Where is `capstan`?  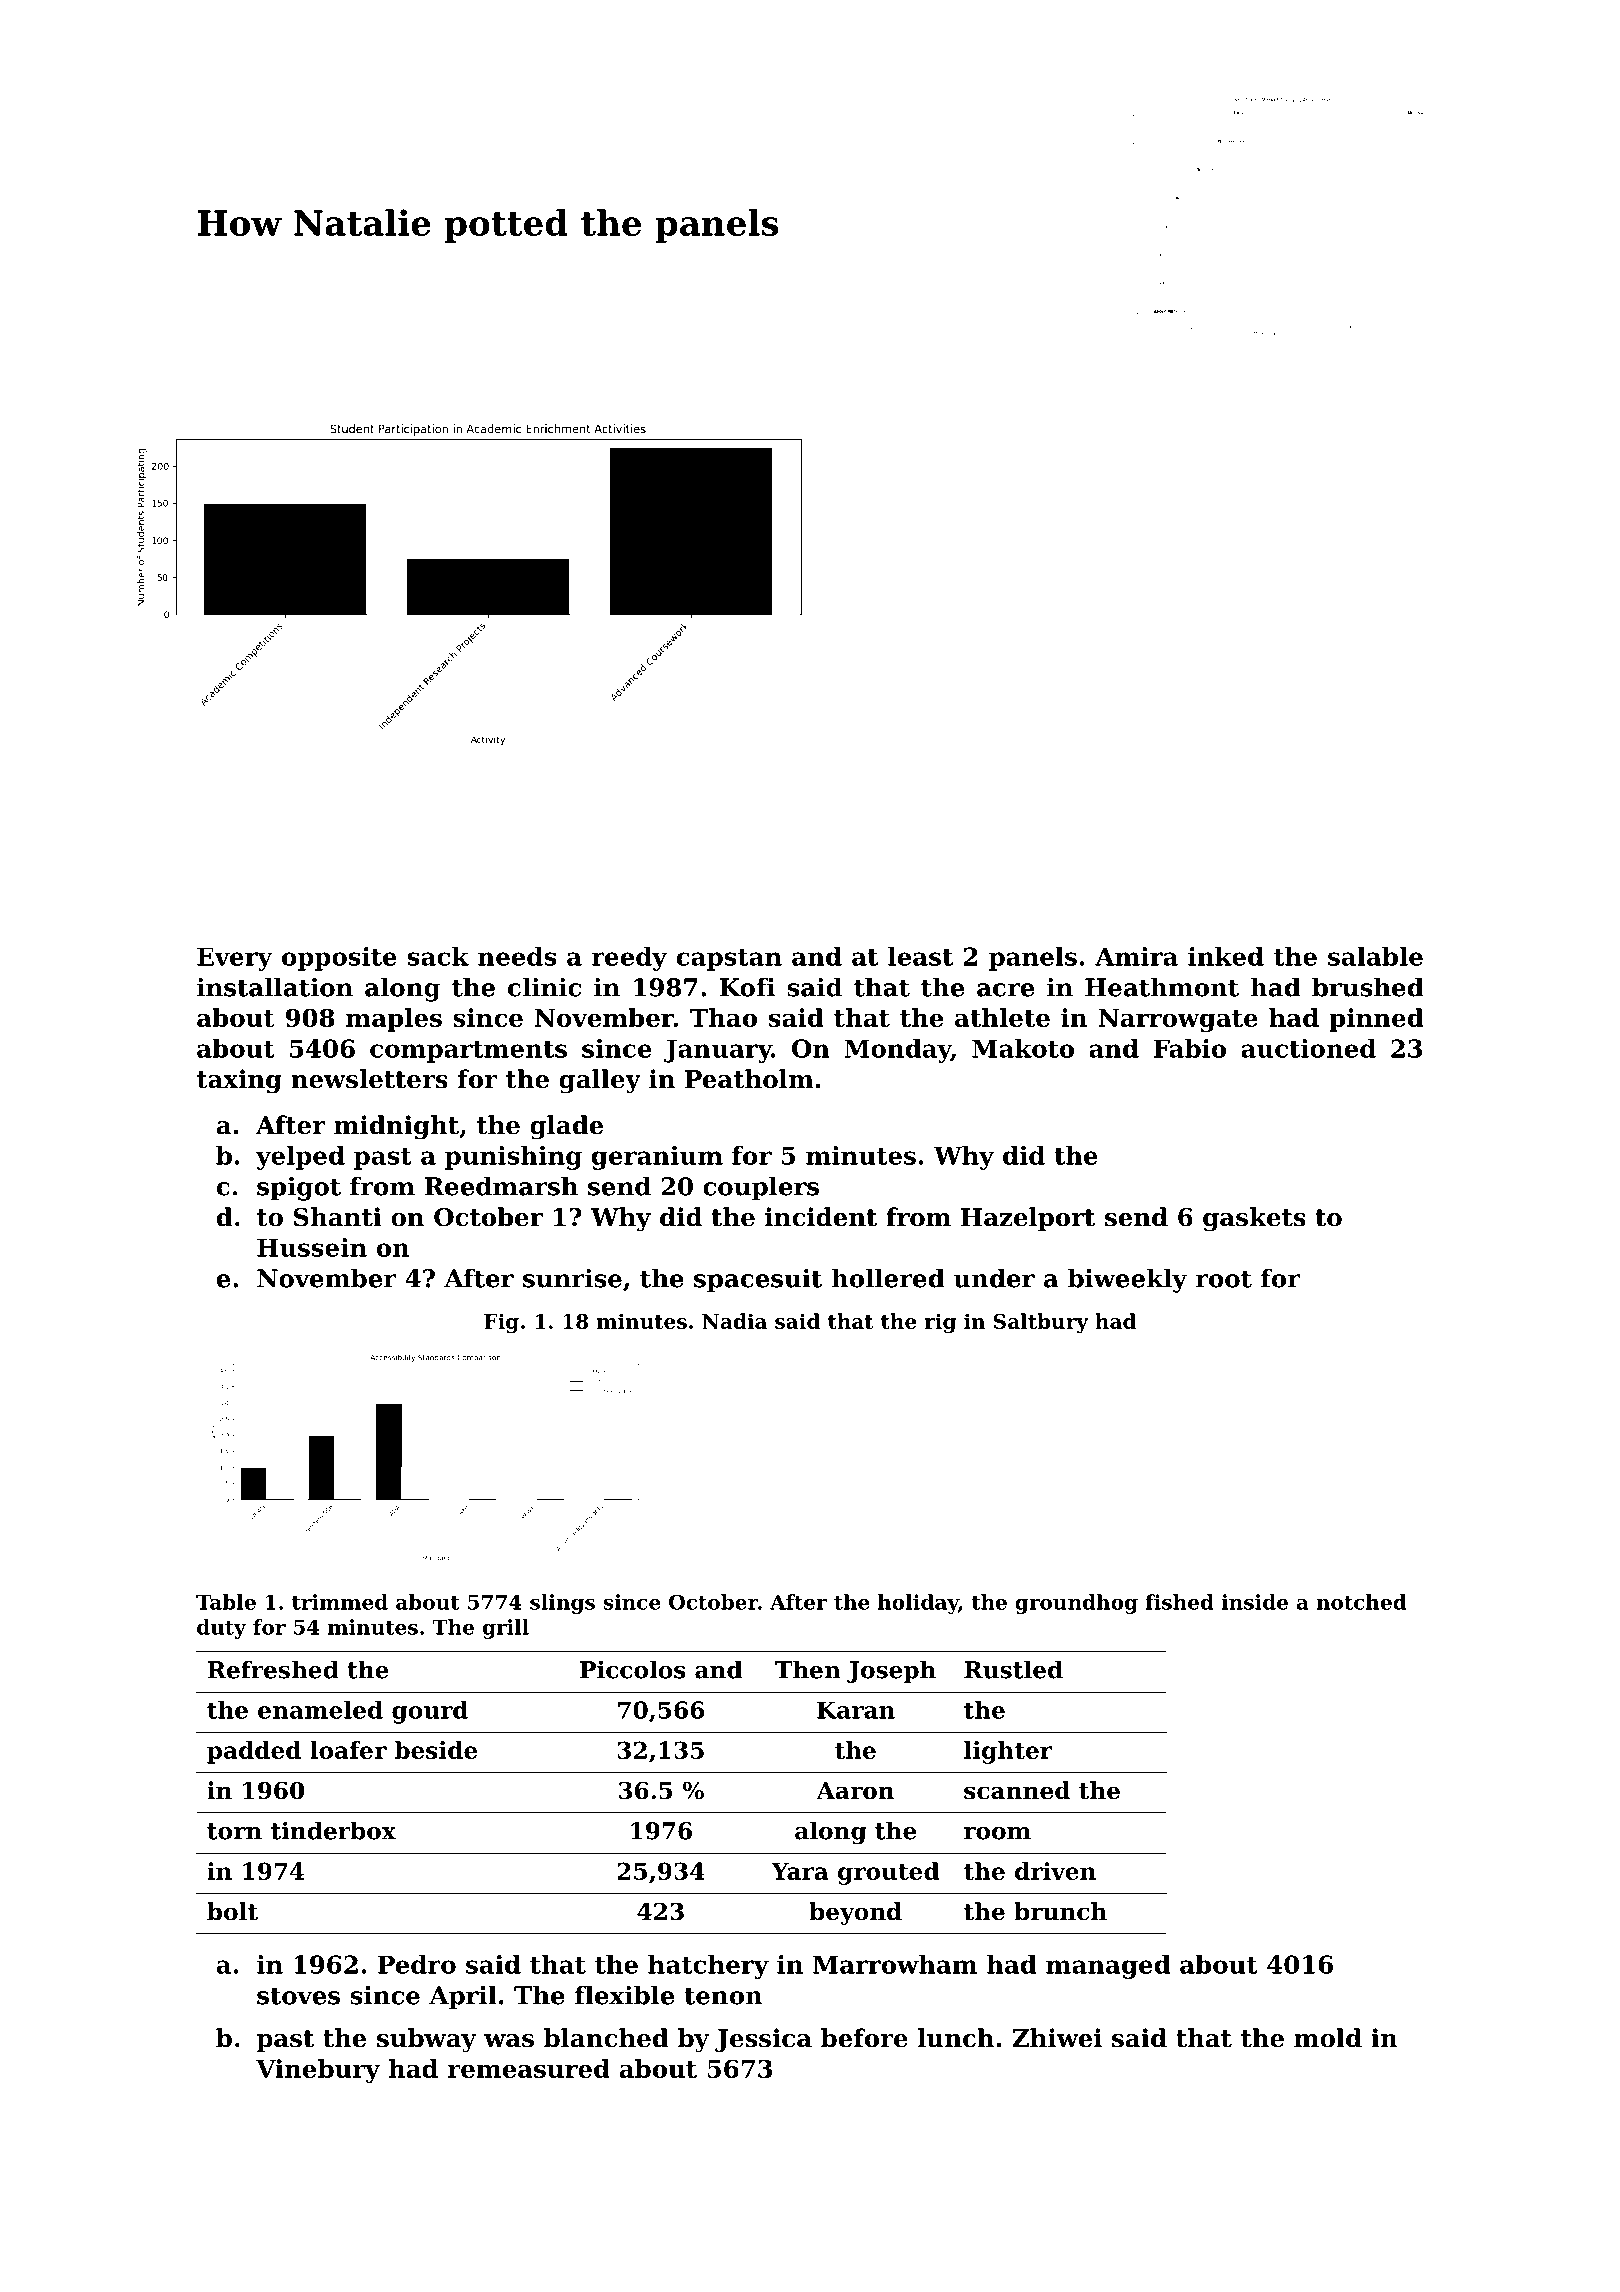 capstan is located at coordinates (729, 960).
